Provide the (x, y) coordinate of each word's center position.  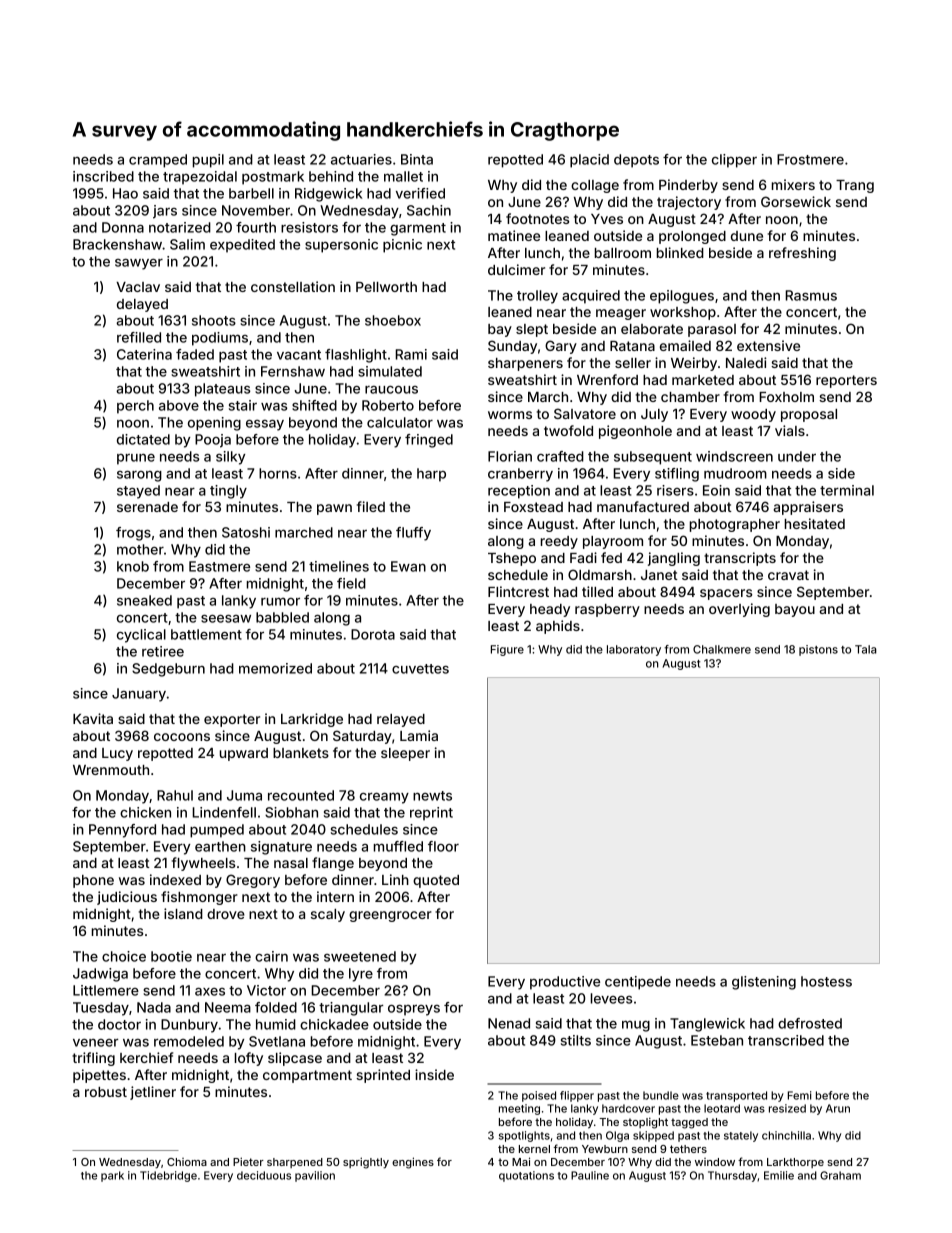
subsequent (653, 458)
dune (747, 236)
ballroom (623, 253)
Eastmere (219, 566)
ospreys (414, 1010)
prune (136, 459)
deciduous (264, 1175)
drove (226, 914)
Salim (187, 244)
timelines (339, 566)
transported (736, 1096)
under (797, 456)
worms (510, 415)
